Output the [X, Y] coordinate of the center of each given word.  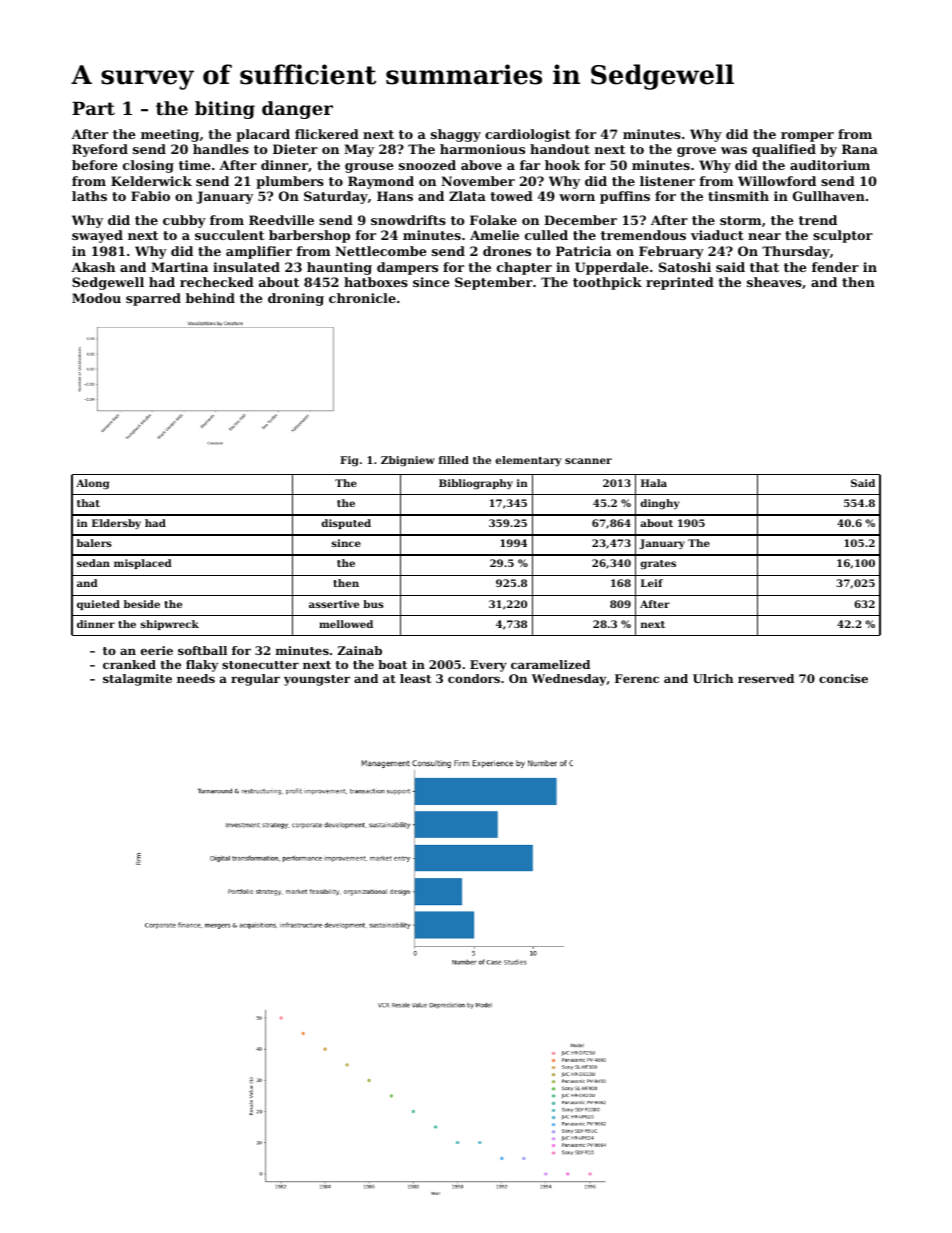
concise [843, 678]
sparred [153, 299]
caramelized [550, 664]
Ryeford [100, 150]
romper [807, 137]
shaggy [456, 135]
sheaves [774, 282]
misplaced [143, 564]
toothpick [607, 283]
